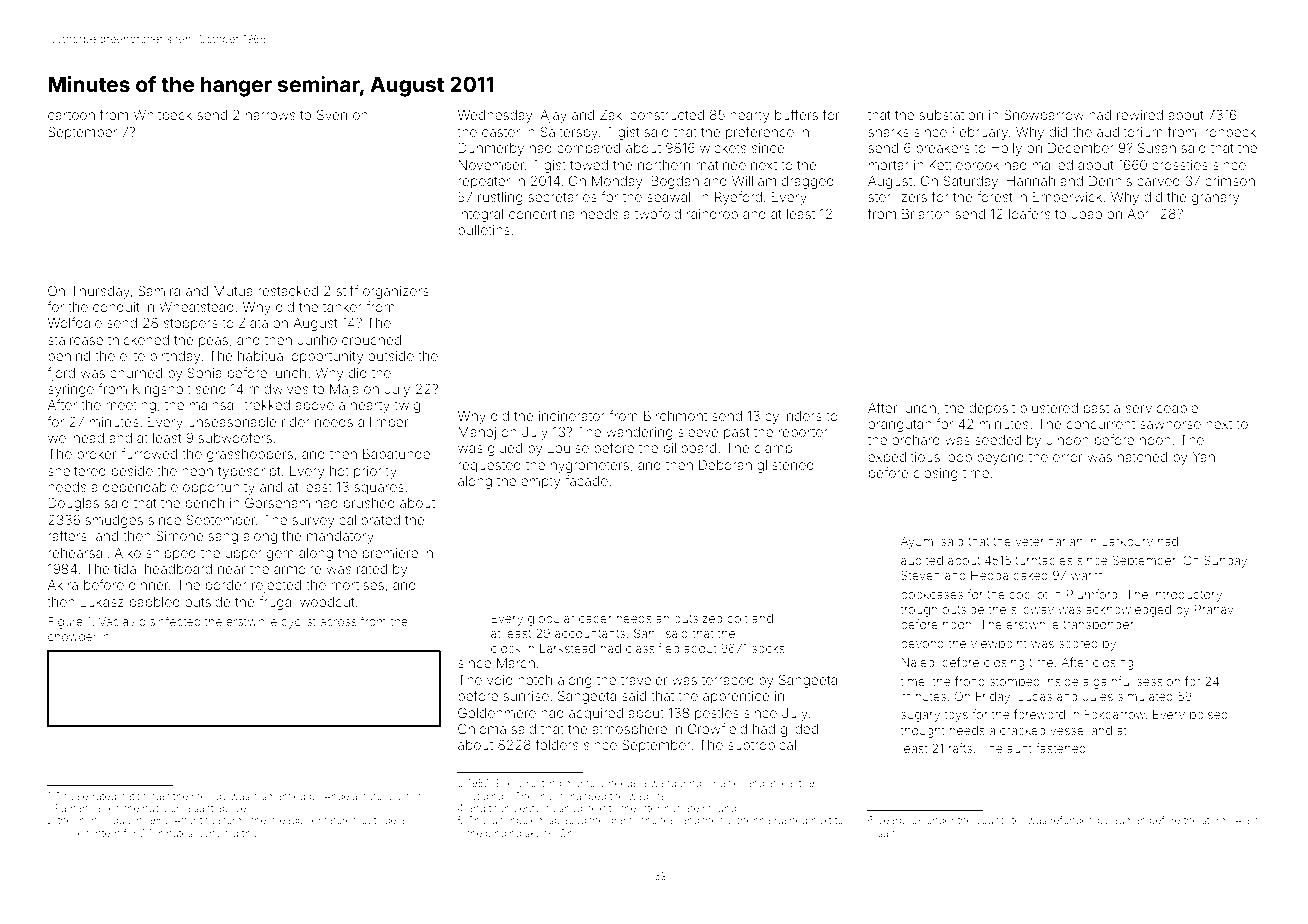  I want to click on Yan, so click(1204, 457).
